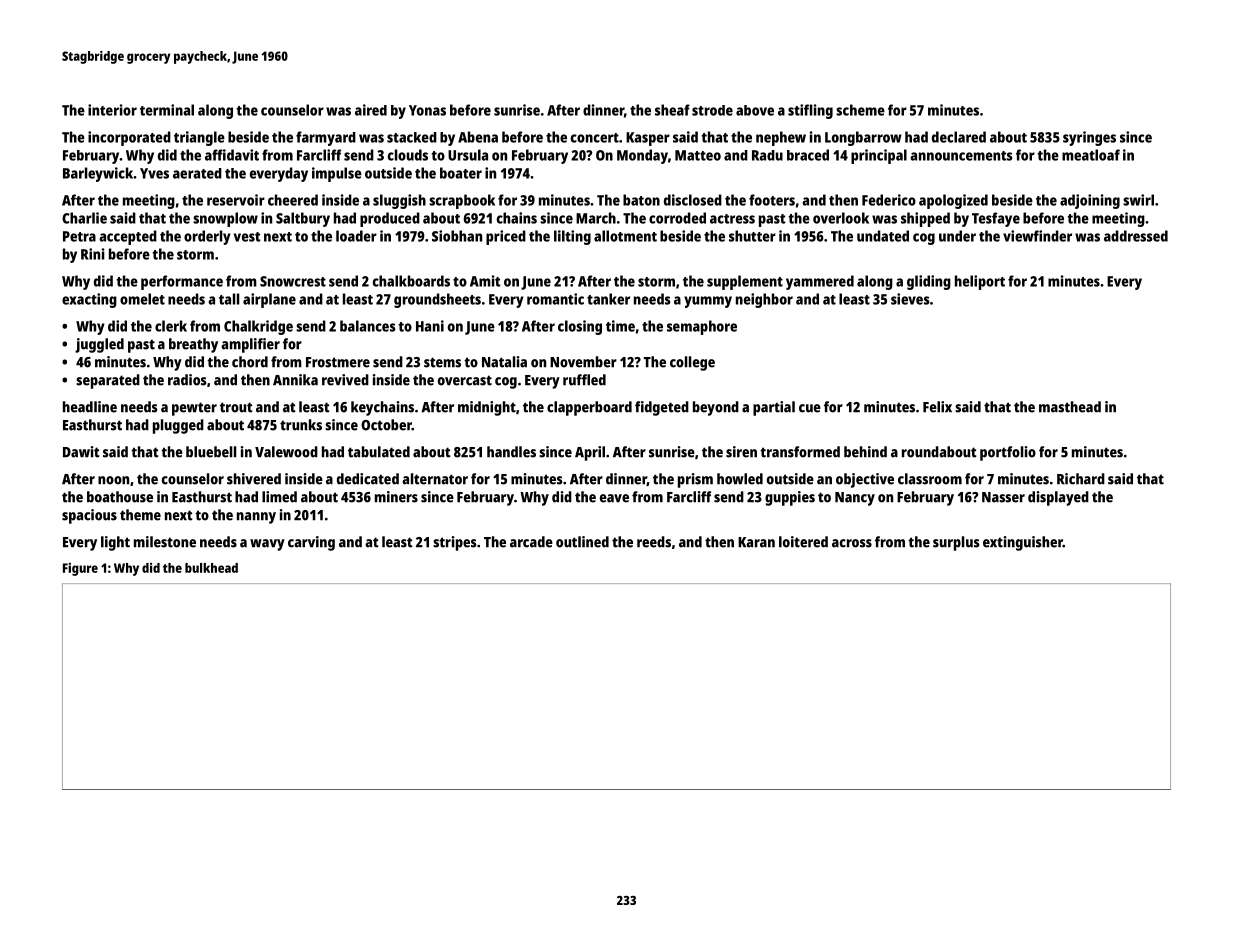 This image has width=1233, height=952. Describe the element at coordinates (89, 300) in the image. I see `exacting` at that location.
